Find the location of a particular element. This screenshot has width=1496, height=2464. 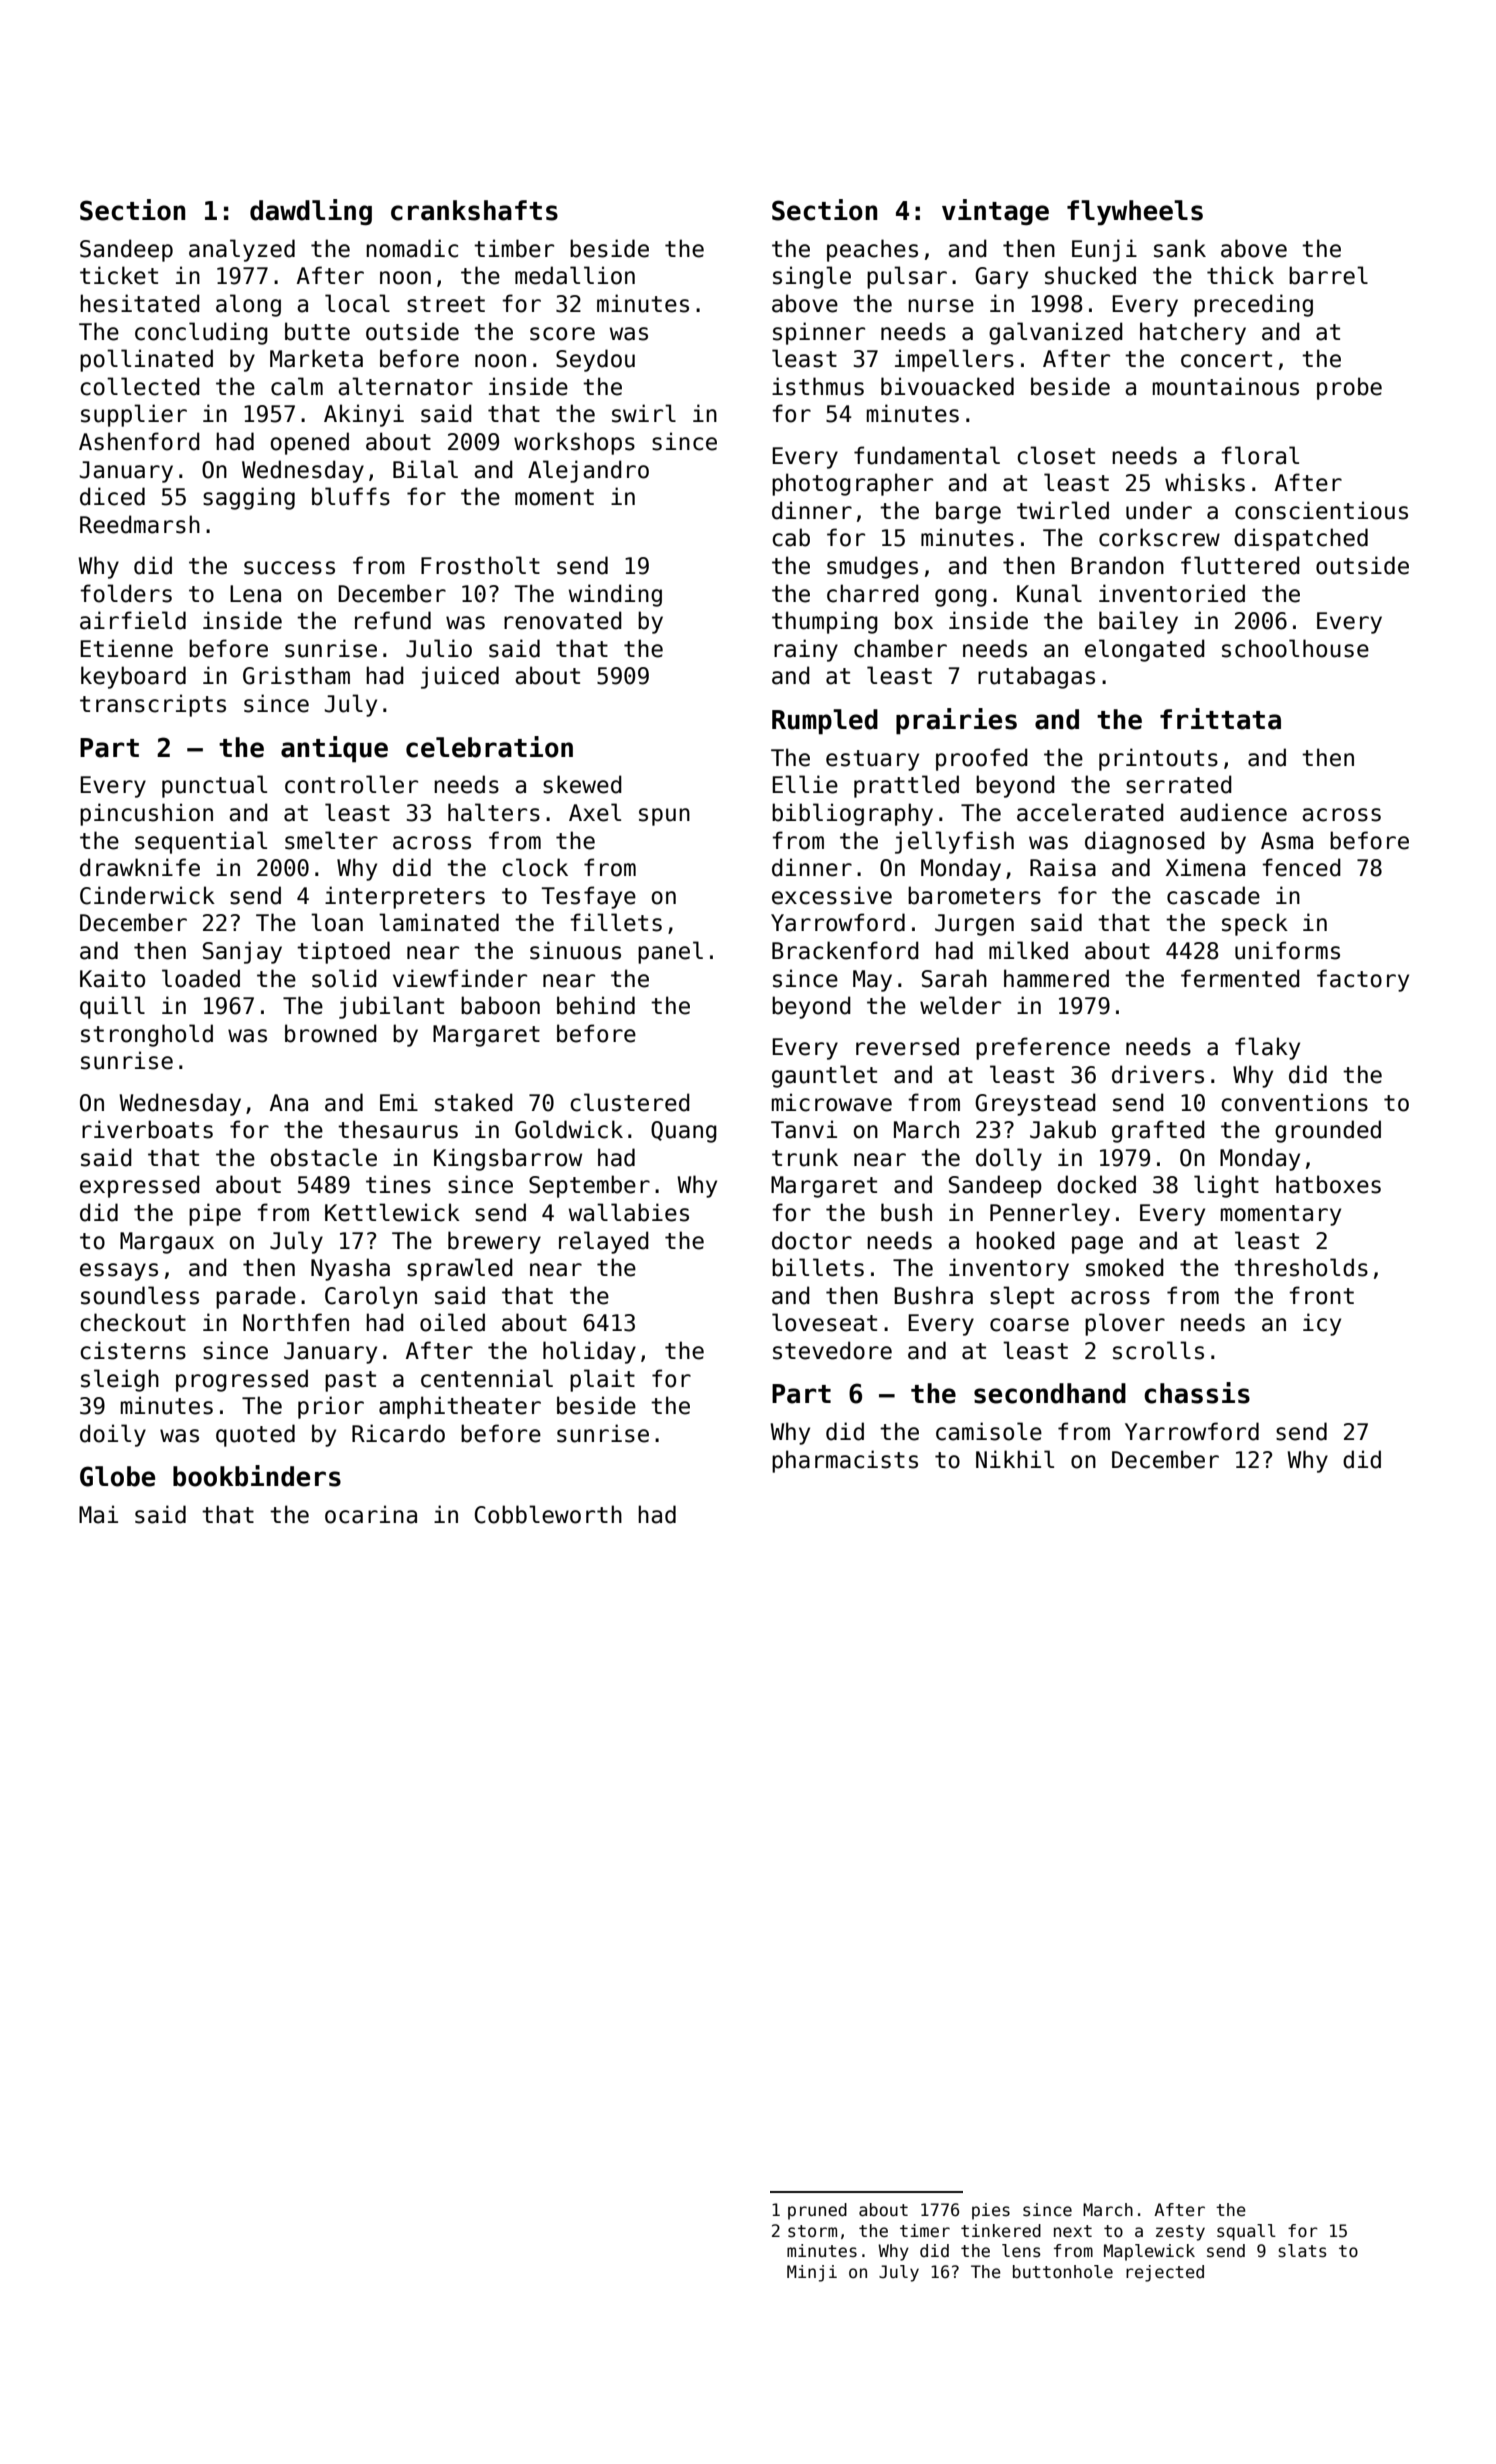

dawdling is located at coordinates (311, 212).
